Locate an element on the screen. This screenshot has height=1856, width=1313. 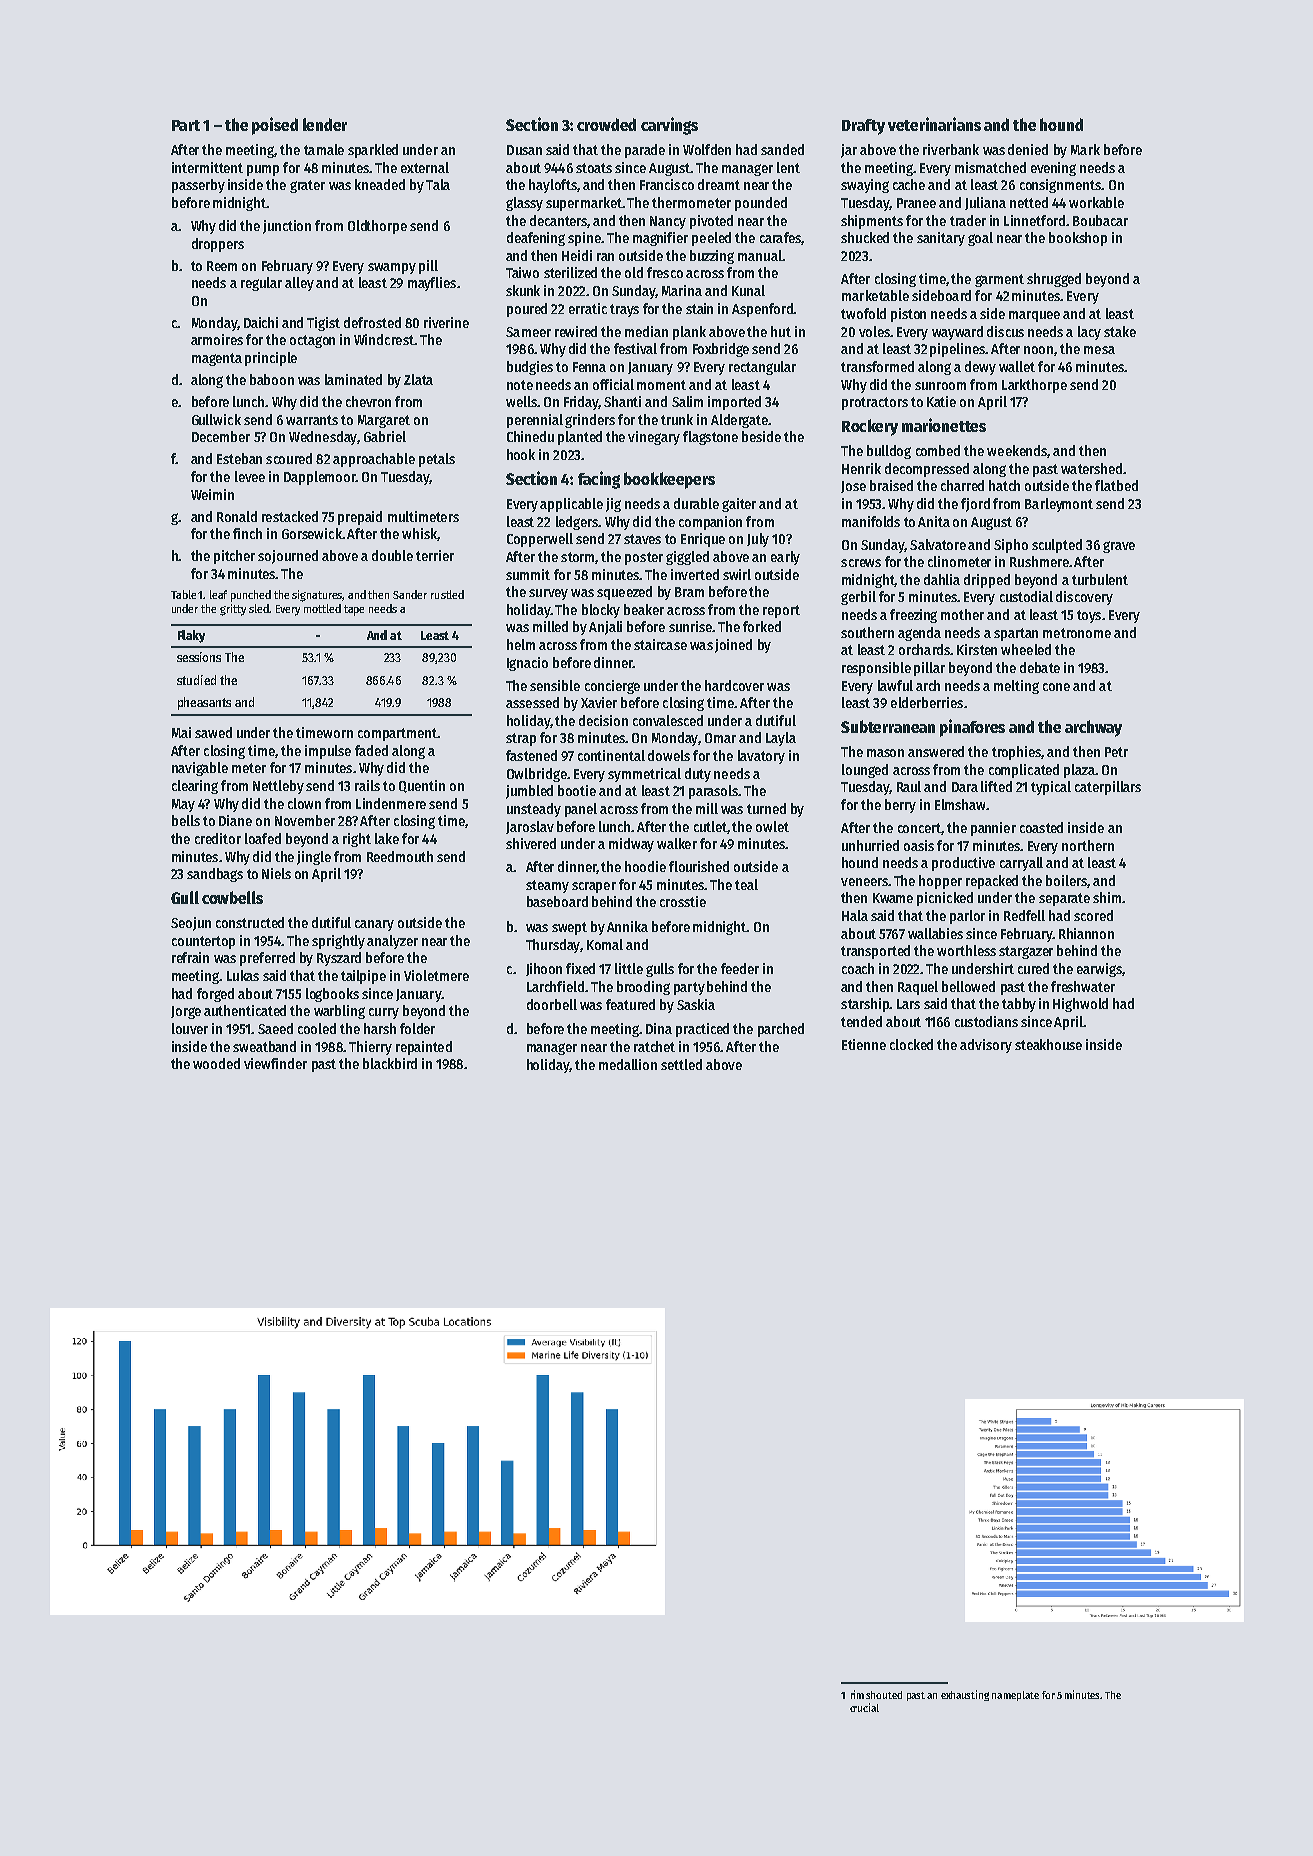
settled is located at coordinates (681, 1064).
